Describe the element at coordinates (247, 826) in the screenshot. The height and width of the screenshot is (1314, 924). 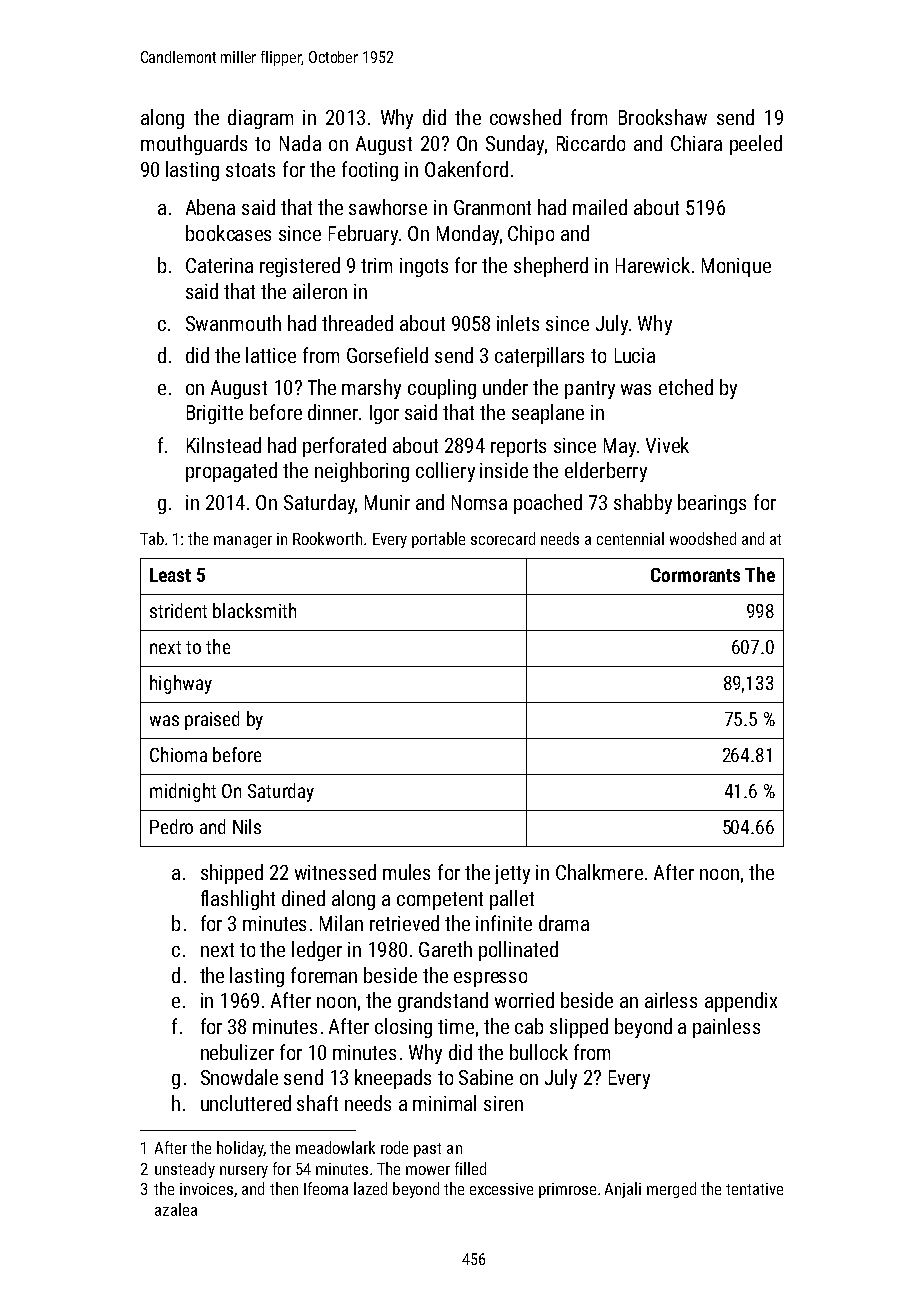
I see `Nils` at that location.
